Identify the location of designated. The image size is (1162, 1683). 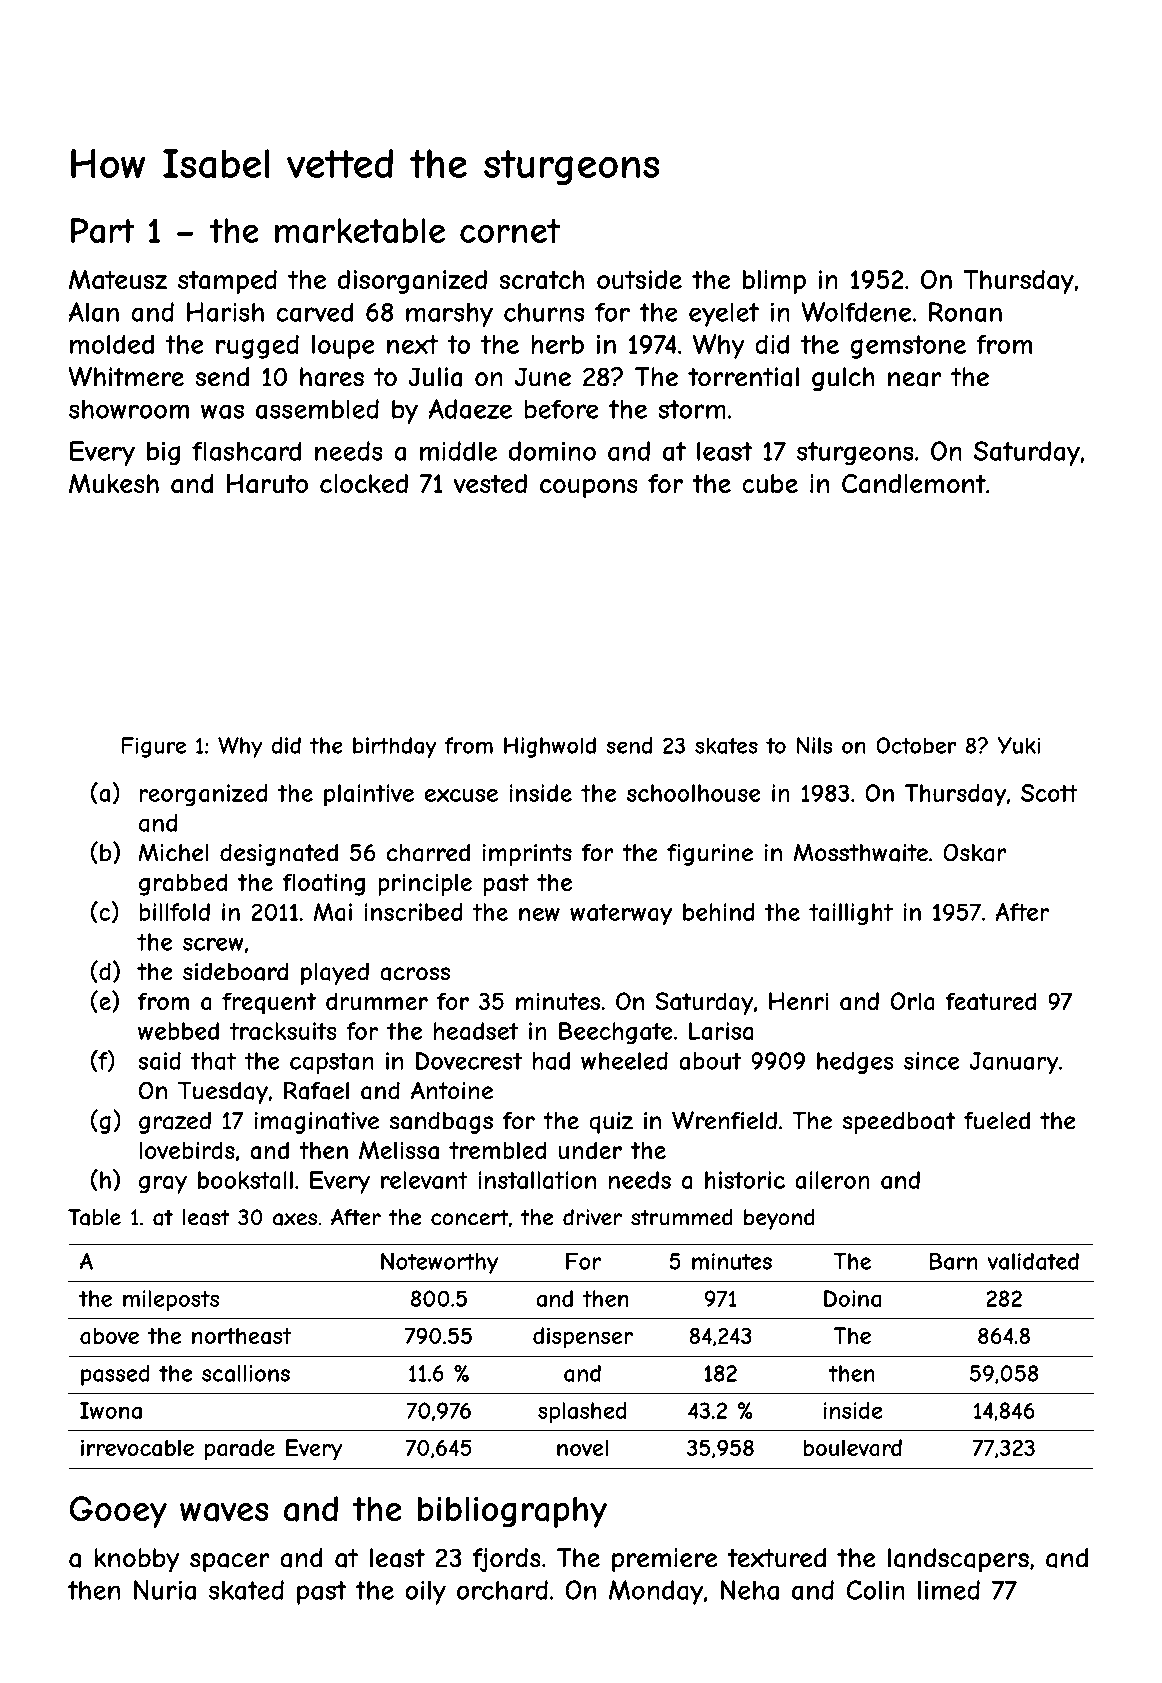
(279, 855).
